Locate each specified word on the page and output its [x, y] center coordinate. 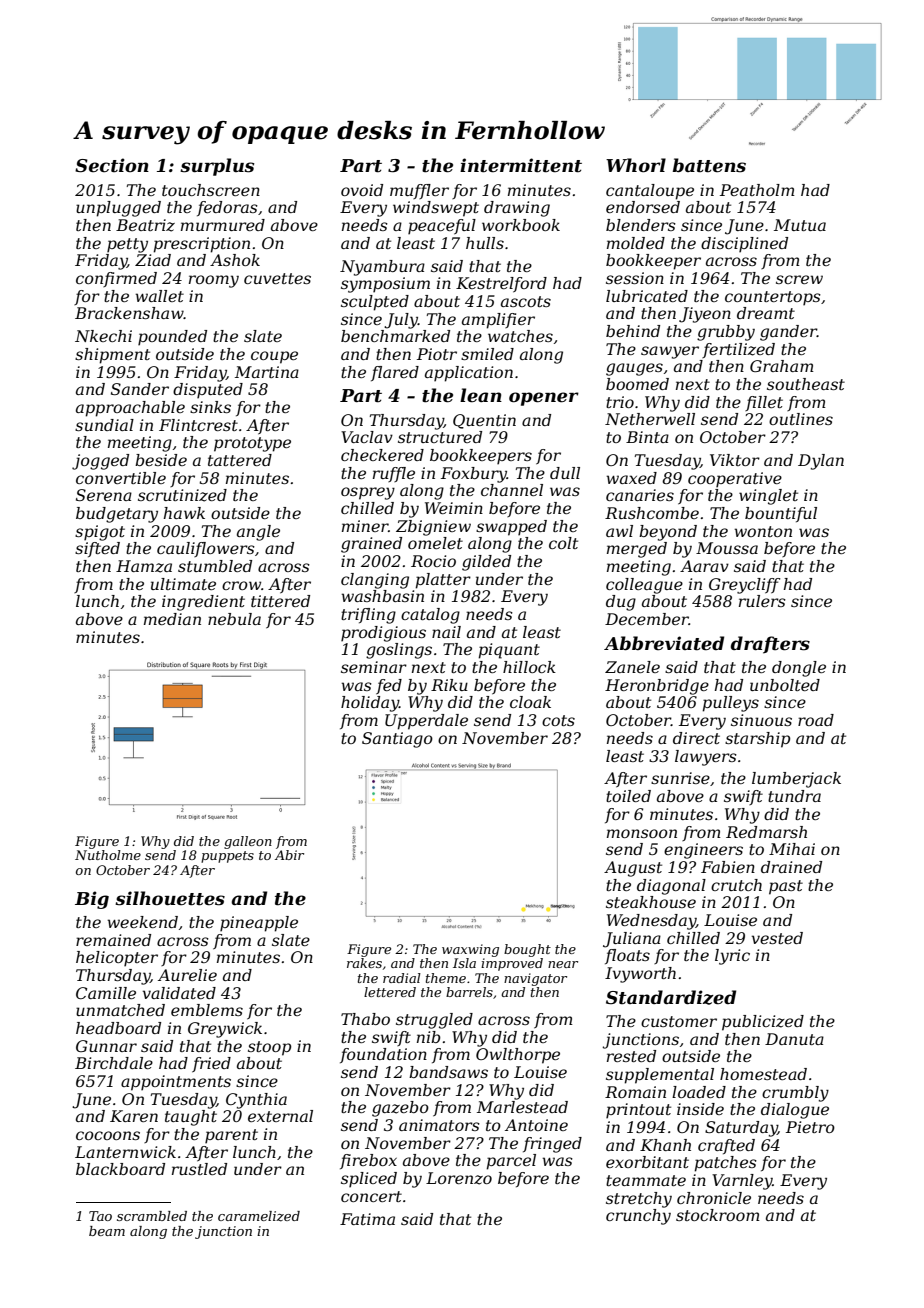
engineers [703, 851]
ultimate [183, 584]
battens [709, 165]
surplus [217, 167]
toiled [628, 796]
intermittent [521, 165]
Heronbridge [657, 687]
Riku [449, 685]
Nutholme [108, 855]
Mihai [792, 849]
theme [446, 978]
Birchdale [114, 1063]
